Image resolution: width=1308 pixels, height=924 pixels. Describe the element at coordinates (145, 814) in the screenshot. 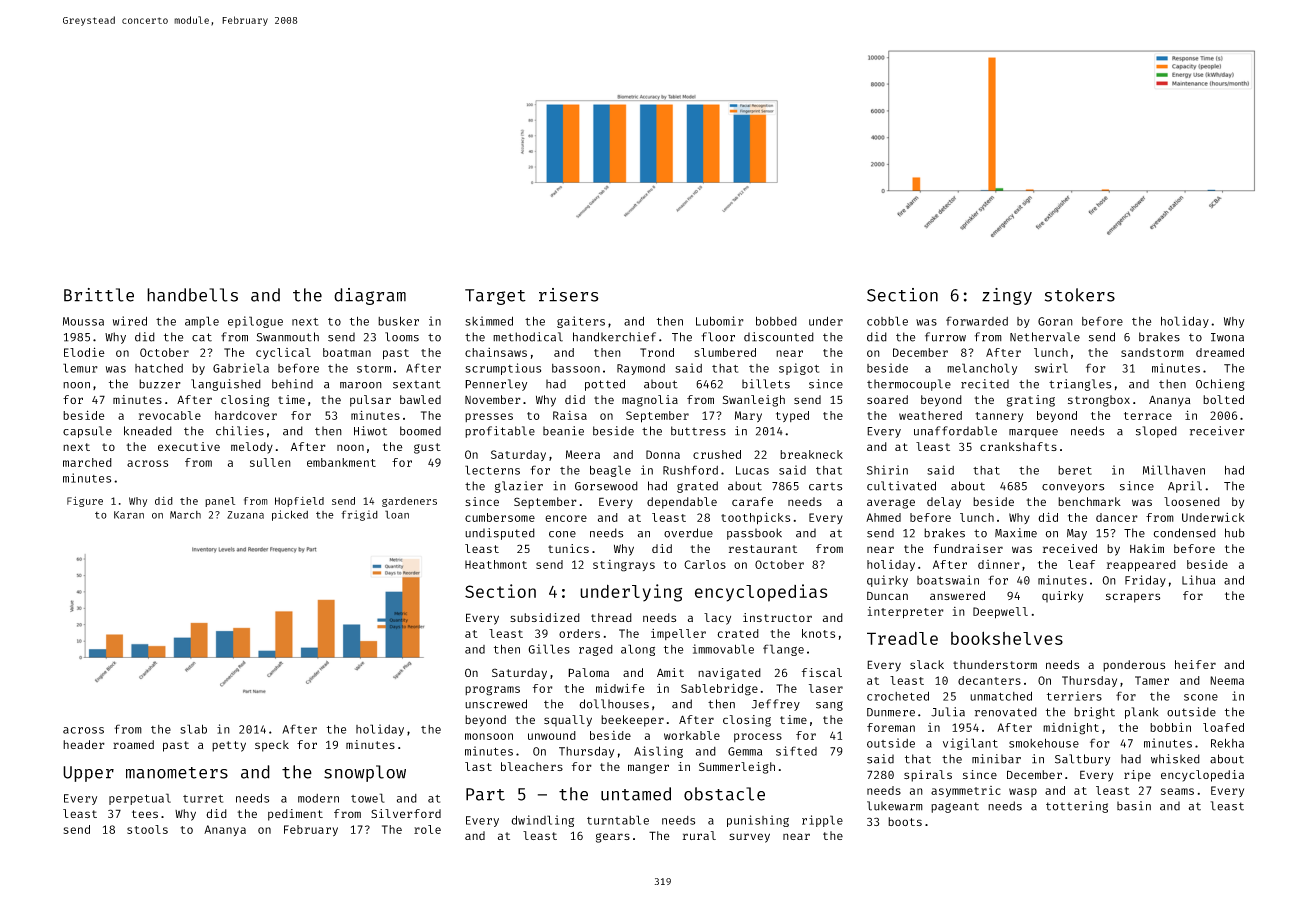

I see `tees` at that location.
